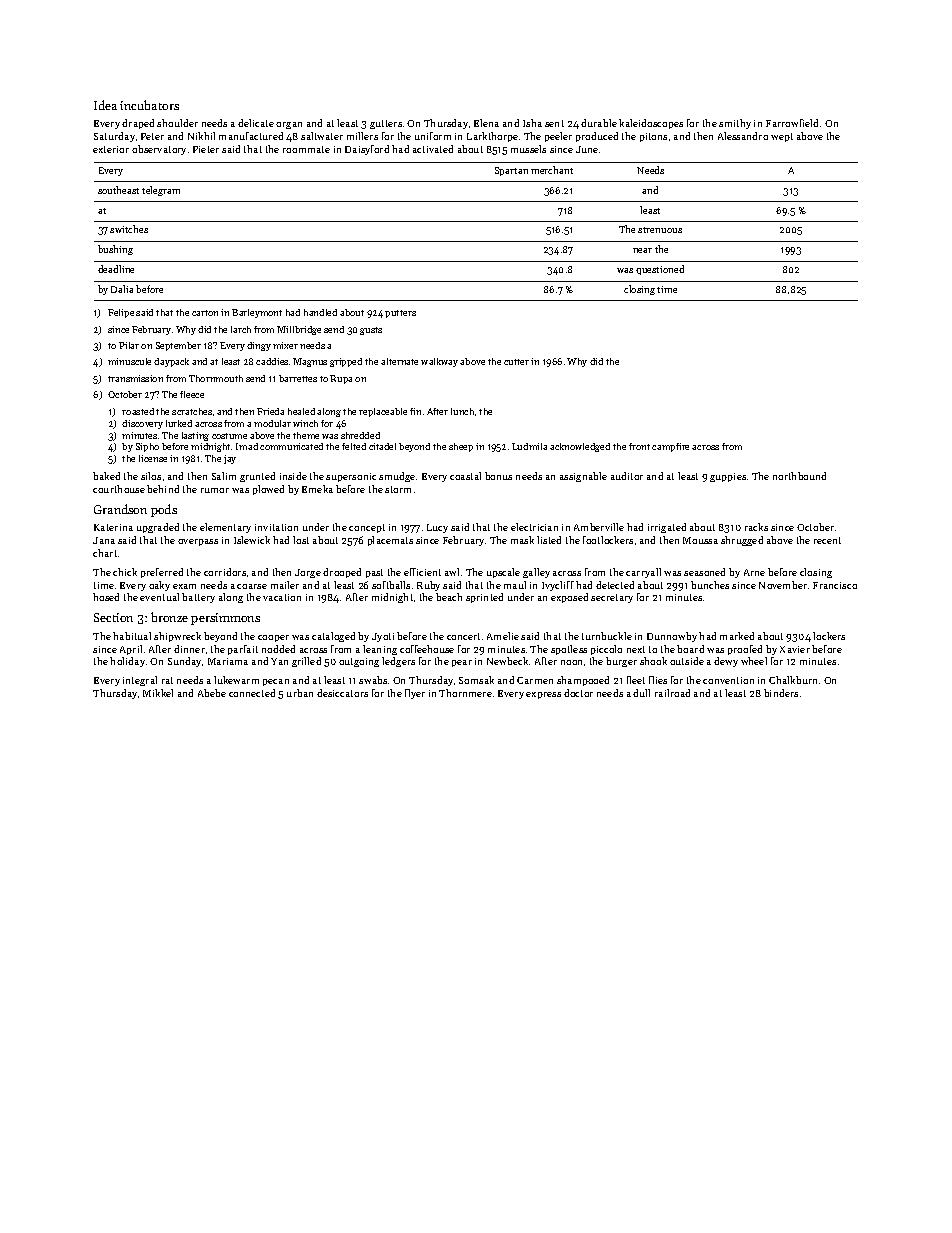  Describe the element at coordinates (735, 124) in the document. I see `smithy` at that location.
